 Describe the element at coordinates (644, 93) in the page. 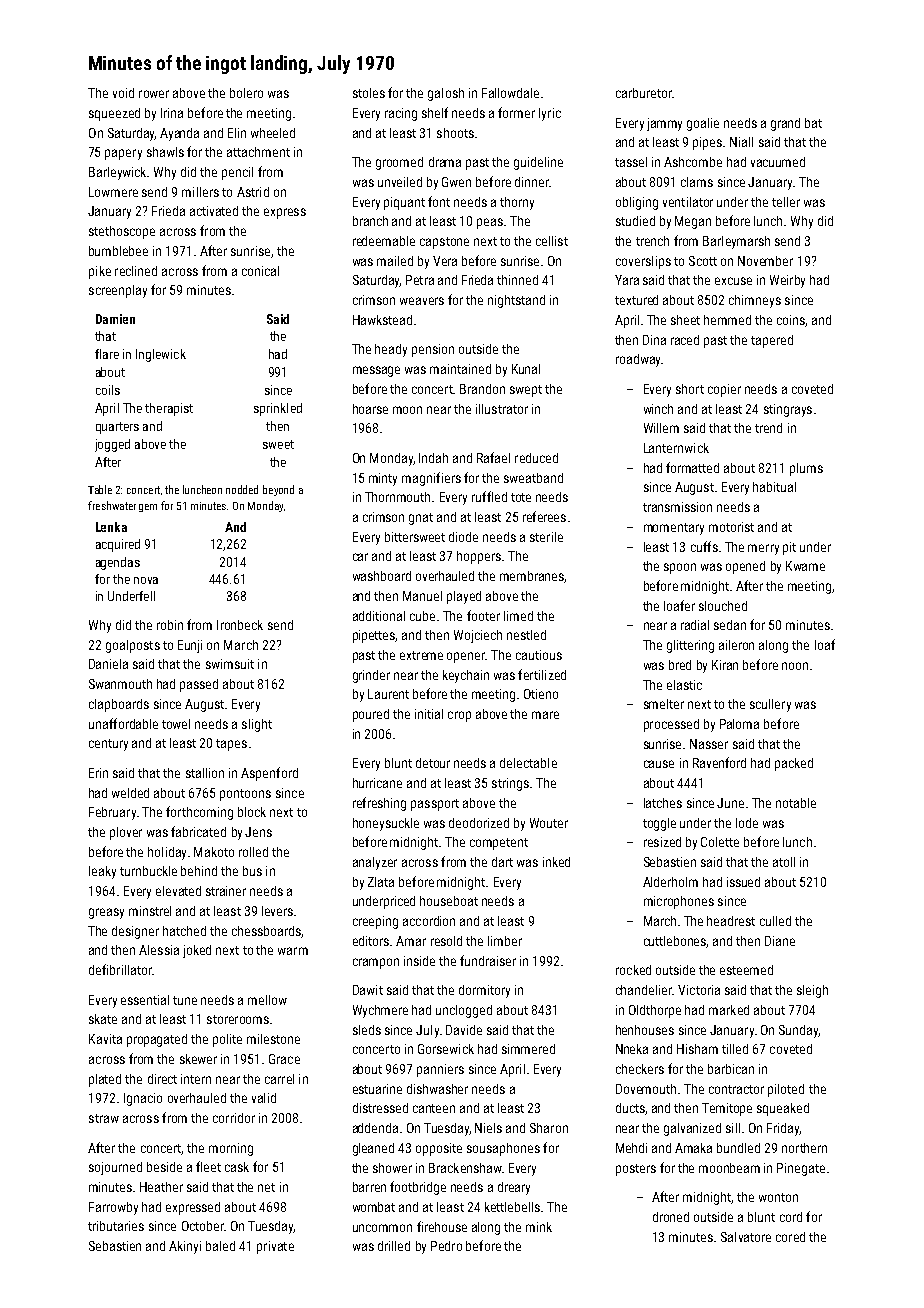

I see `carburetor` at that location.
